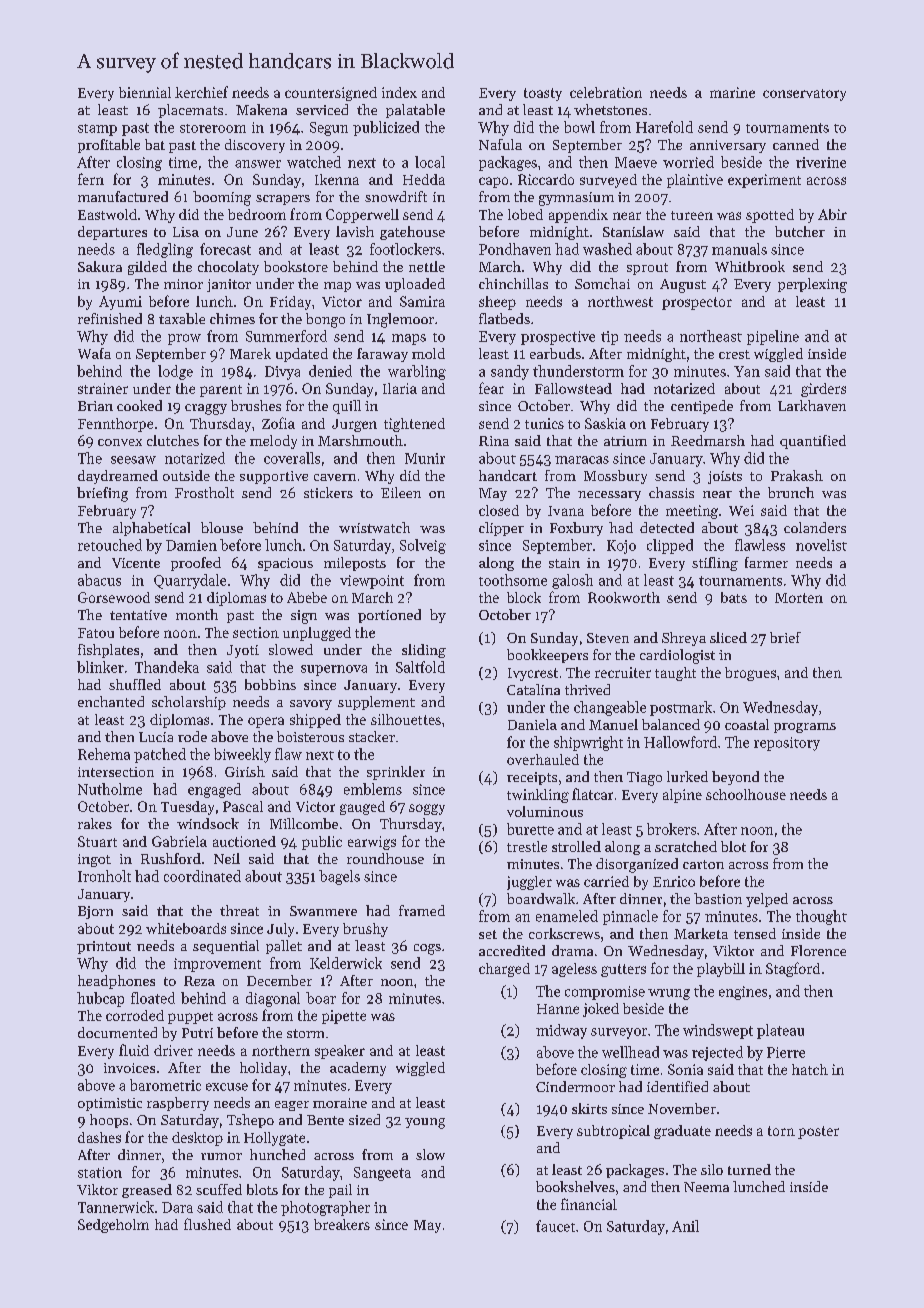 Image resolution: width=924 pixels, height=1308 pixels. What do you see at coordinates (201, 92) in the screenshot?
I see `kerchief` at bounding box center [201, 92].
